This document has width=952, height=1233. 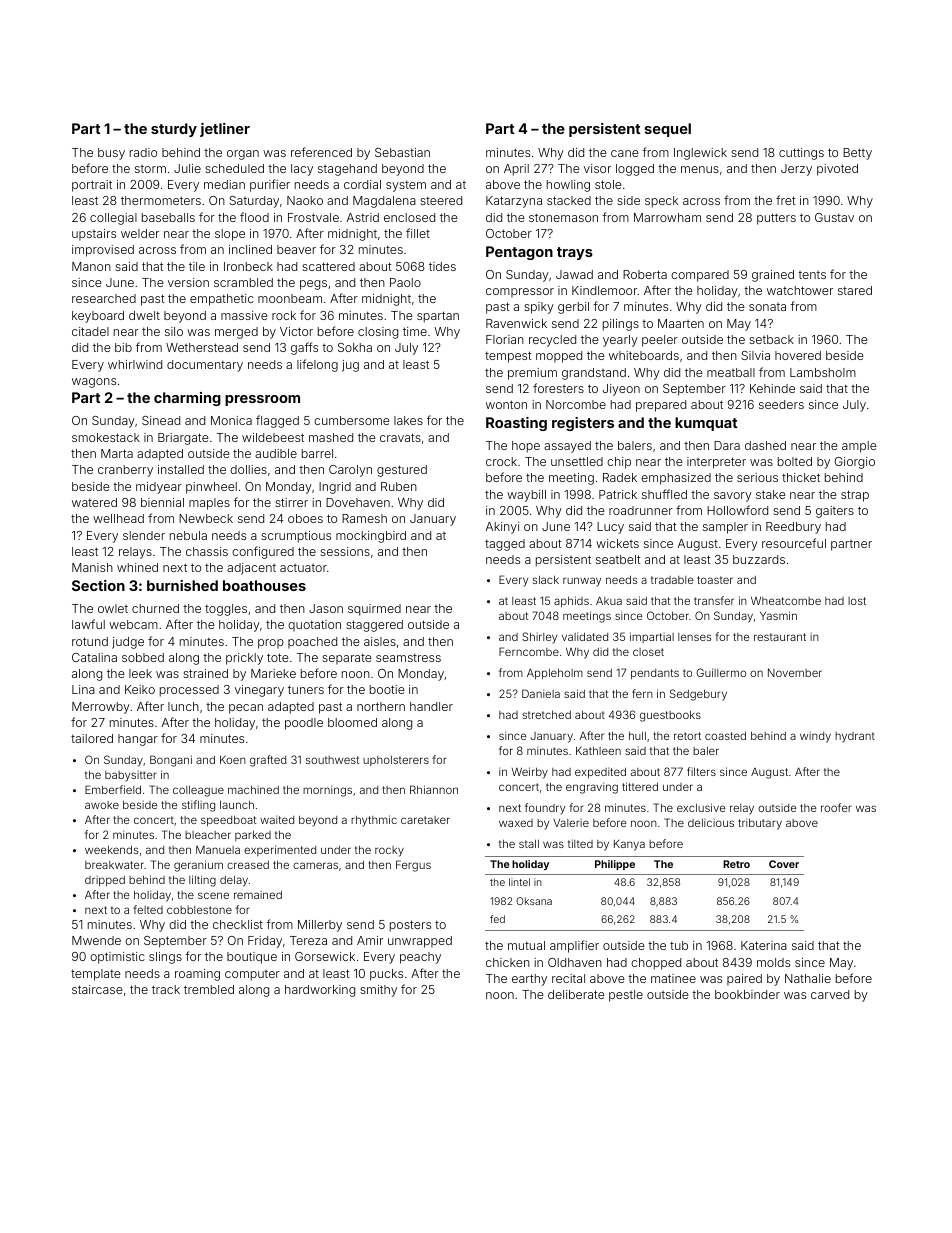 I want to click on Akua, so click(x=609, y=600).
